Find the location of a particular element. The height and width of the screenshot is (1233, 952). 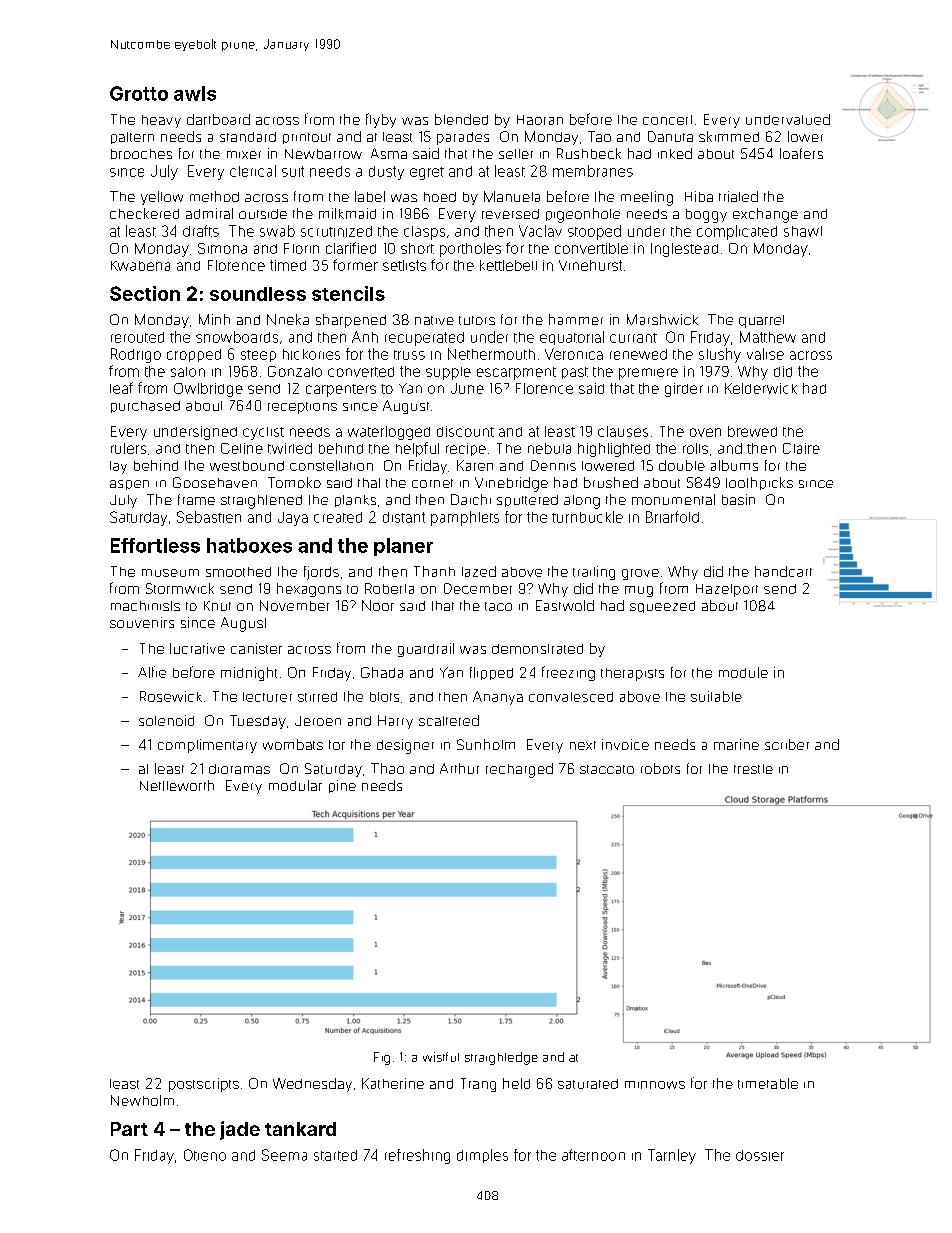

basin is located at coordinates (738, 499).
